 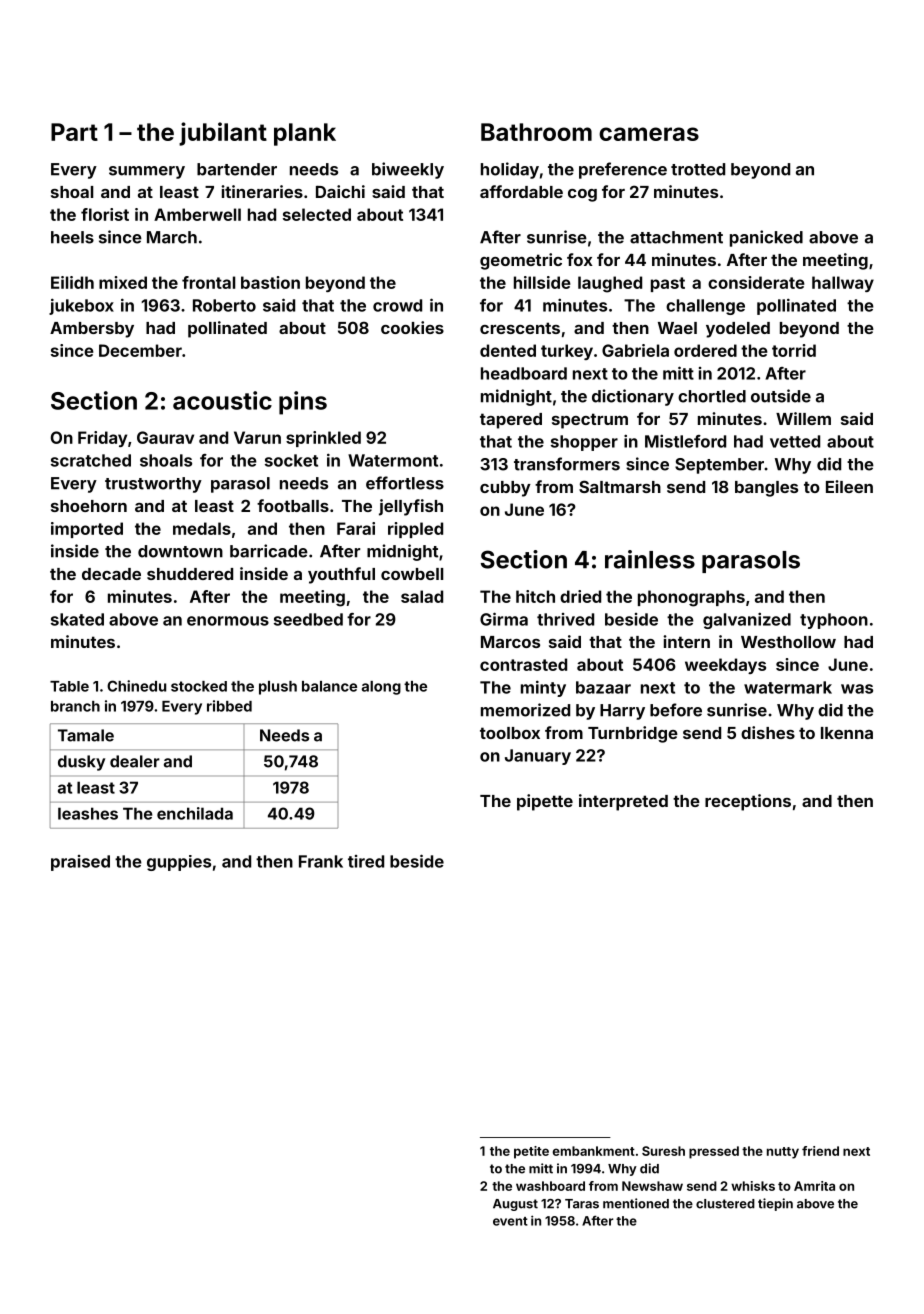 What do you see at coordinates (510, 1221) in the screenshot?
I see `event` at bounding box center [510, 1221].
